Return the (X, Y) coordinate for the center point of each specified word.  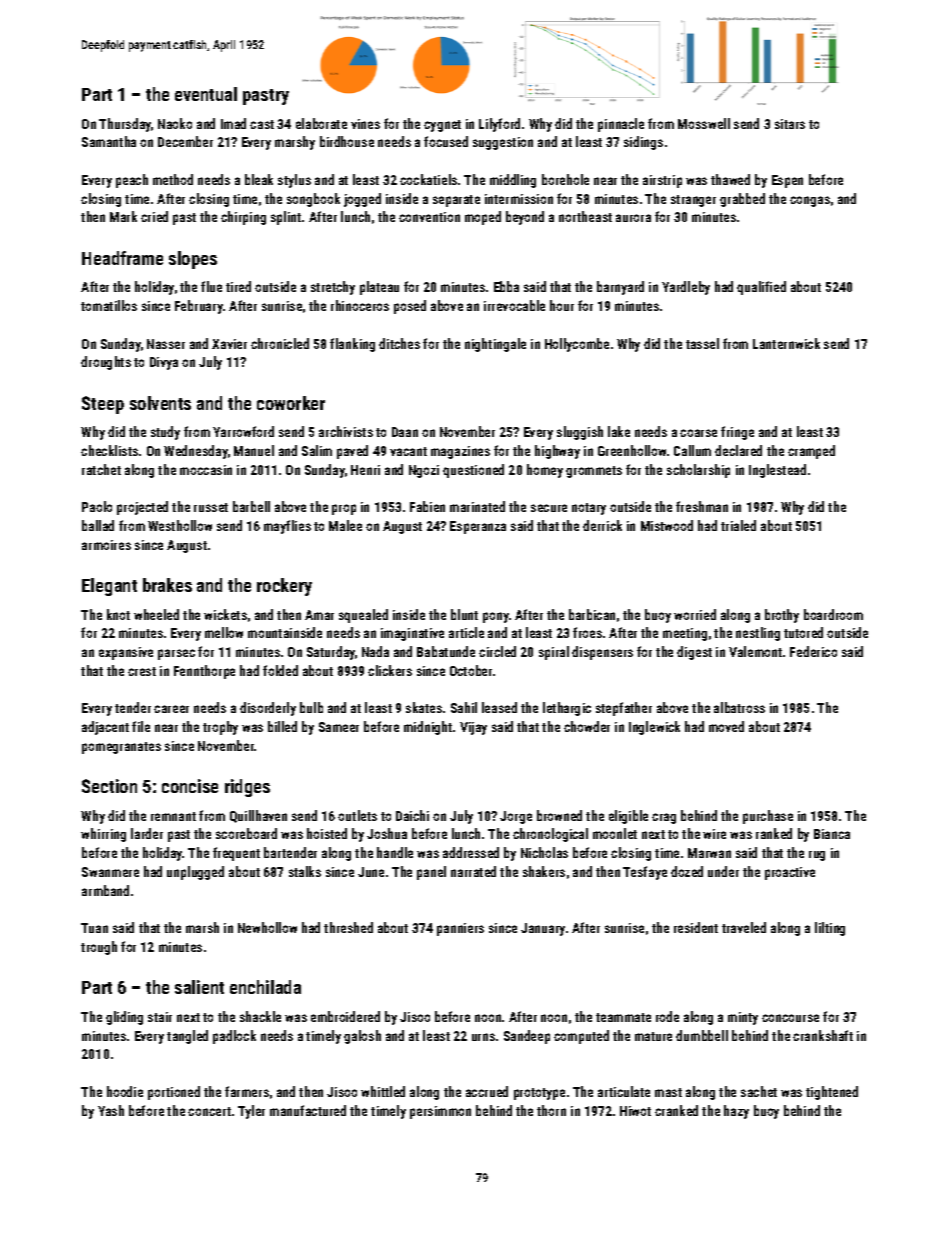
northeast (585, 216)
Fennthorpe (204, 672)
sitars (790, 124)
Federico (813, 651)
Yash (111, 1110)
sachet (759, 1091)
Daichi (412, 815)
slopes (193, 260)
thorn (551, 1110)
